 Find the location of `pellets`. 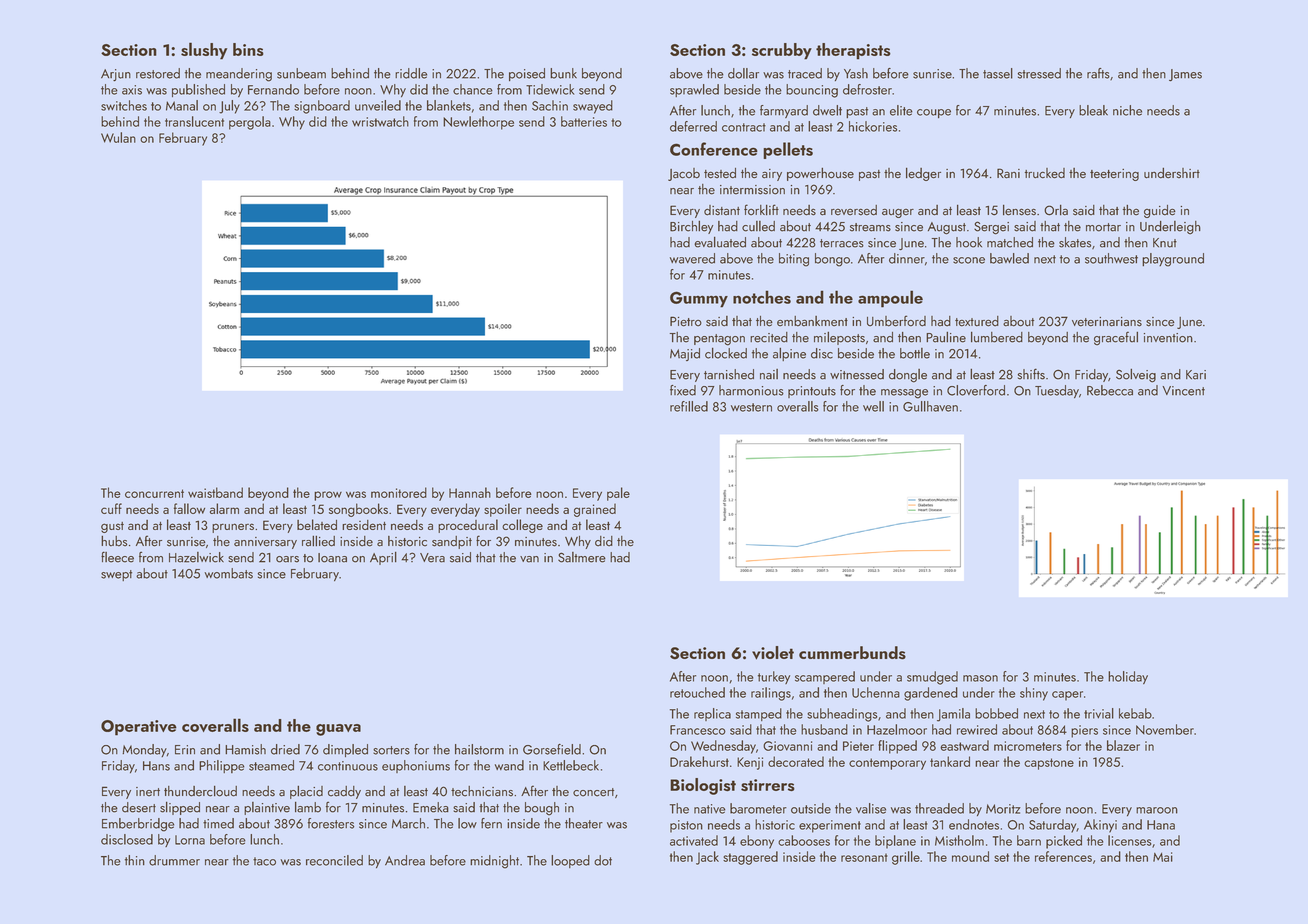

pellets is located at coordinates (788, 150).
